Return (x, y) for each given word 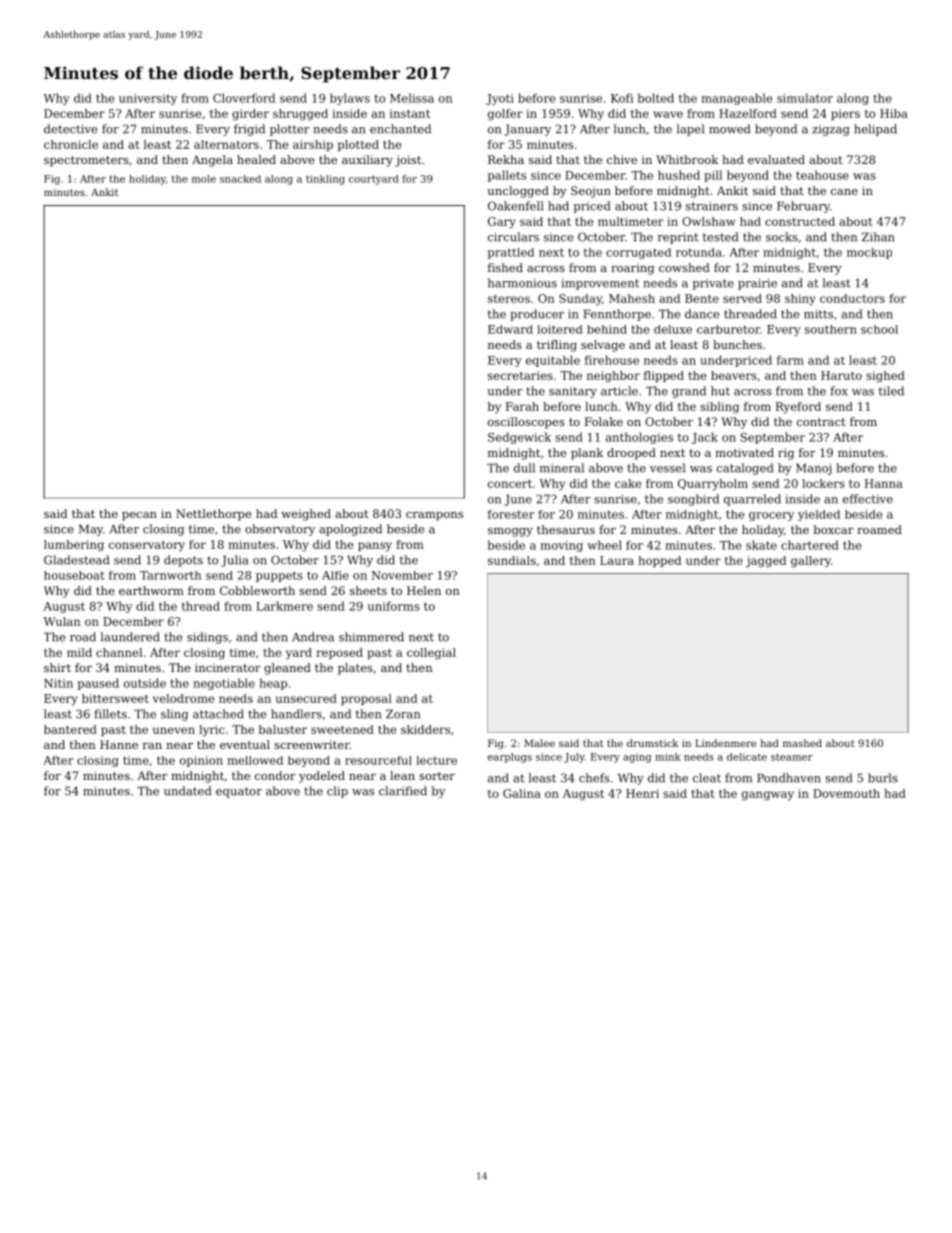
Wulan (62, 621)
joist (408, 161)
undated (187, 791)
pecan (139, 516)
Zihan (878, 237)
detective (70, 129)
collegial (431, 654)
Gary (502, 223)
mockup (869, 253)
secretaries (520, 375)
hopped (659, 561)
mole (204, 179)
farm (790, 360)
